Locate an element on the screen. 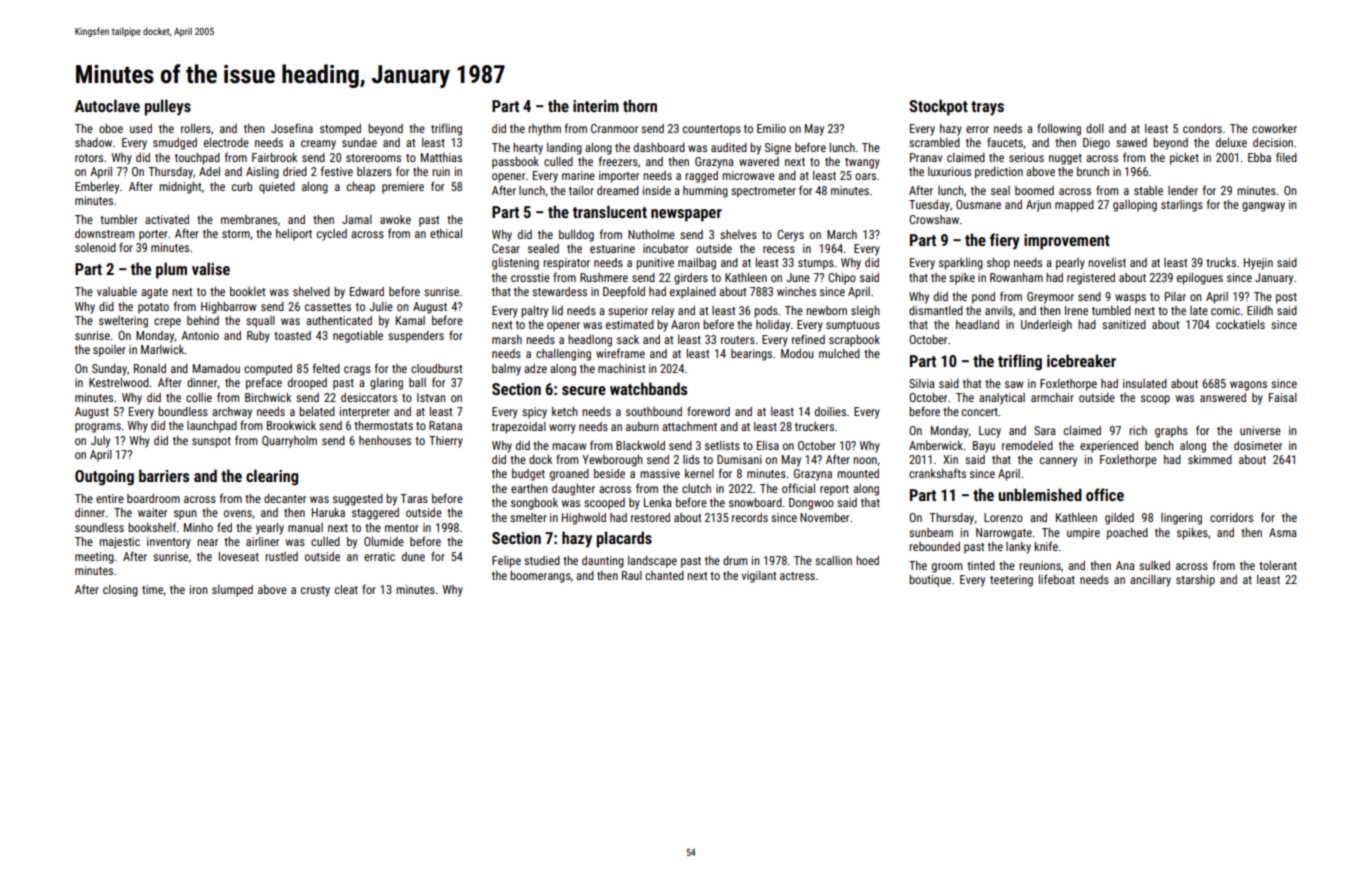 The width and height of the screenshot is (1372, 887). iron is located at coordinates (199, 589).
